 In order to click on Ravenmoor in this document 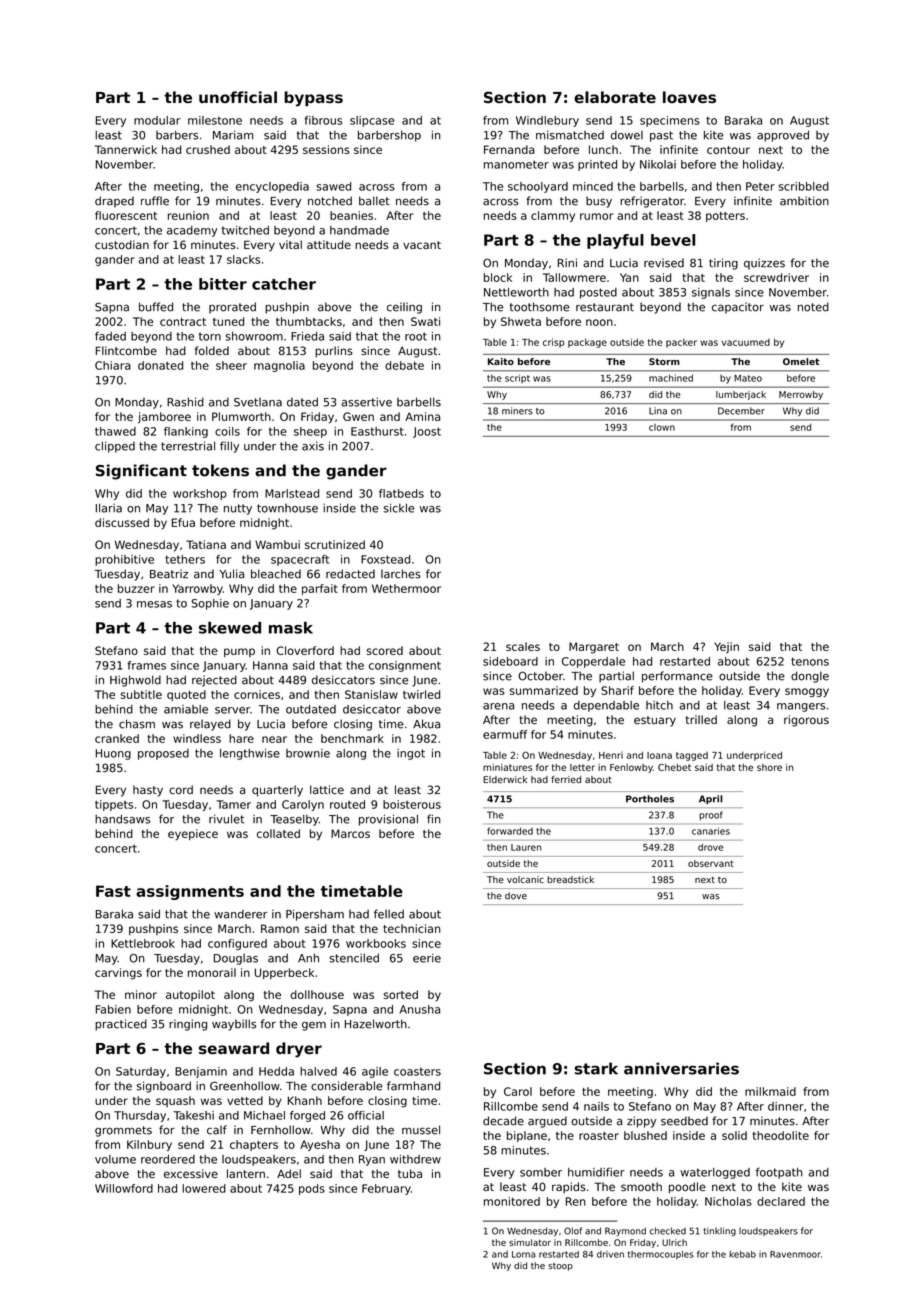, I will do `click(795, 1254)`.
